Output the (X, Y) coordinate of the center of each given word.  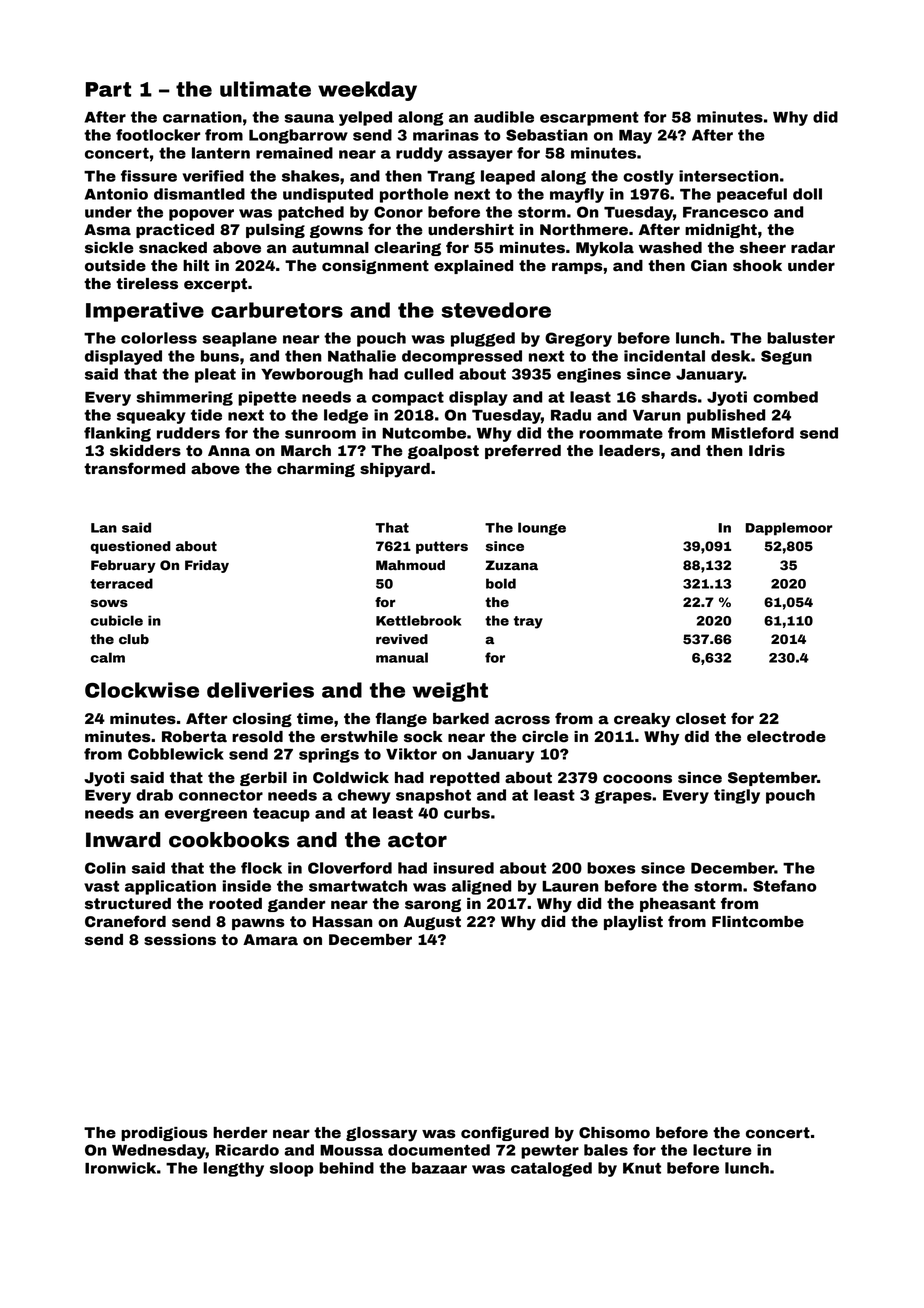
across (522, 720)
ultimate (265, 89)
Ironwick (120, 1168)
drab (154, 795)
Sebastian (547, 135)
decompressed (462, 357)
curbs (467, 813)
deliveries (260, 690)
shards (669, 397)
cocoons (637, 779)
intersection (729, 176)
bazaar (439, 1168)
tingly (737, 796)
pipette (267, 398)
